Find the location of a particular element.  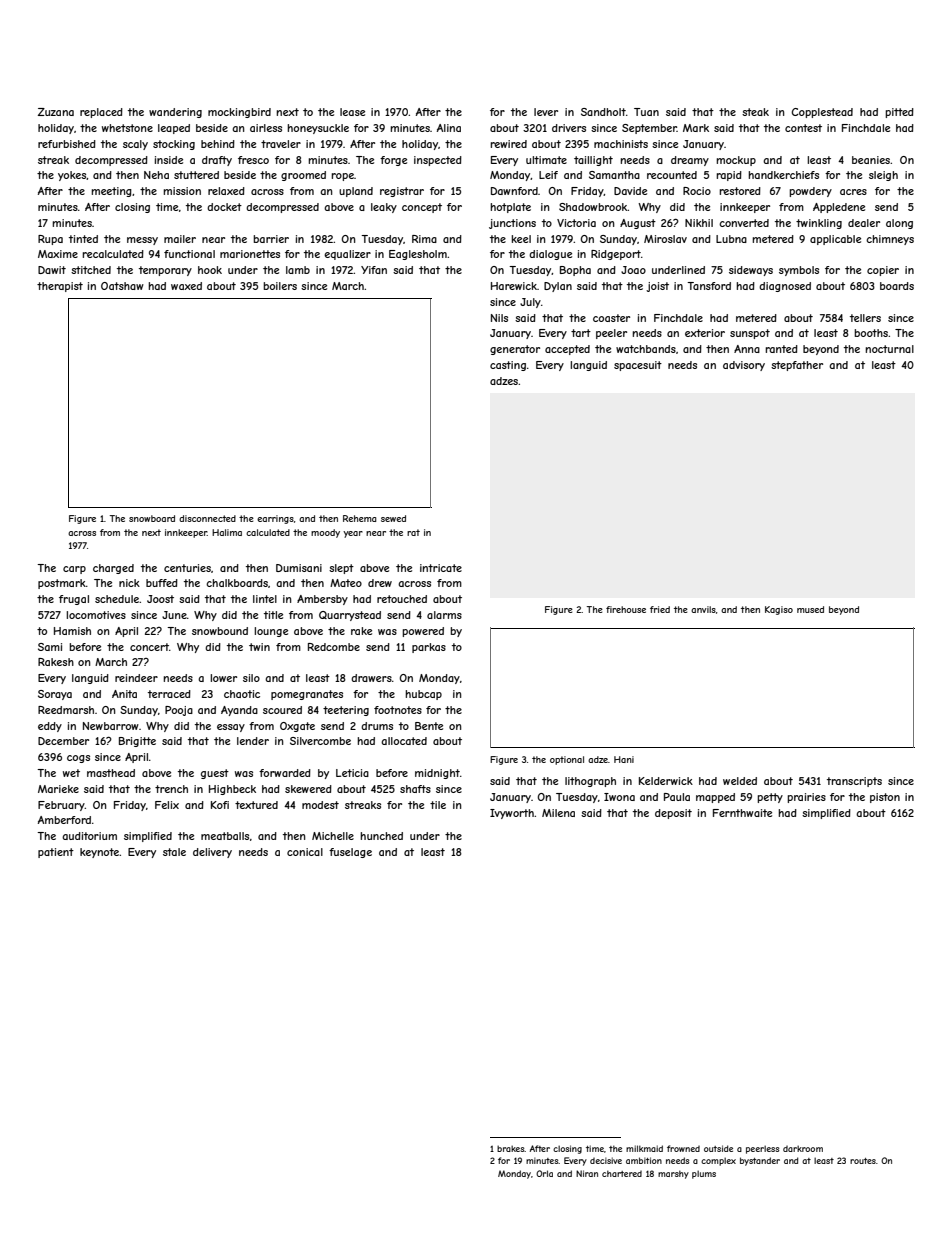

anvils is located at coordinates (703, 609).
